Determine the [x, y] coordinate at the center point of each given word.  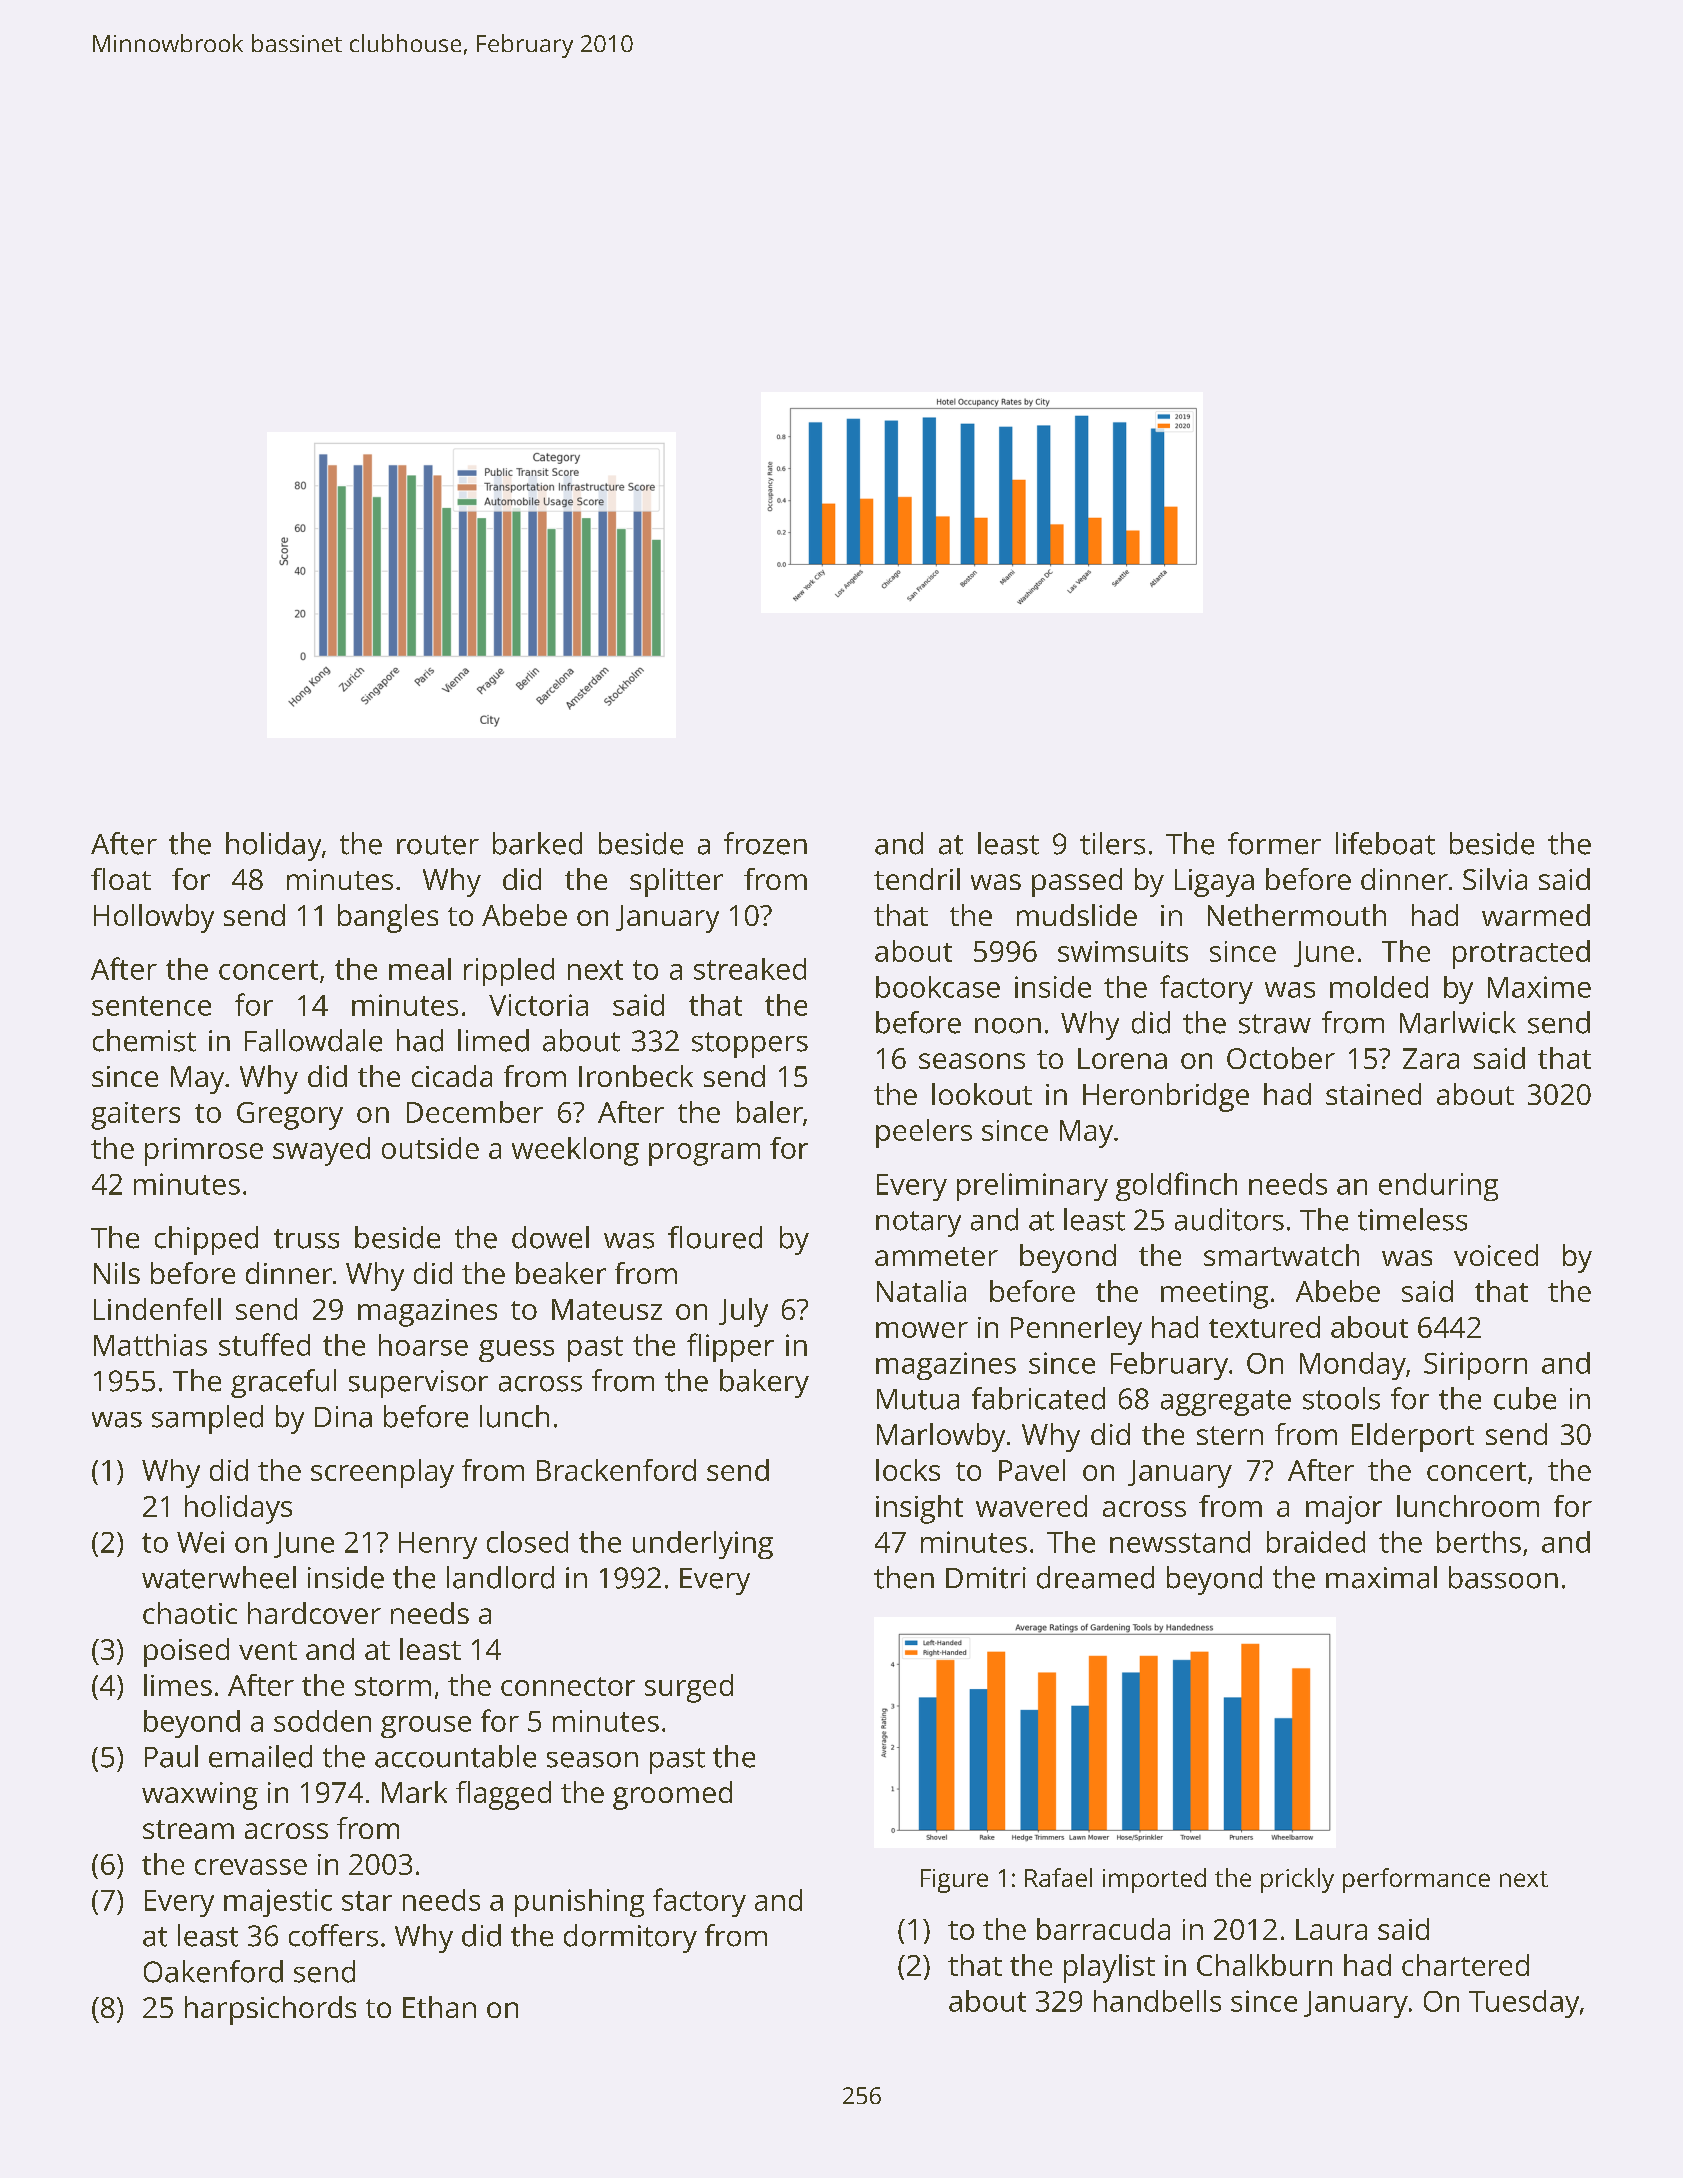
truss [306, 1239]
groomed [672, 1795]
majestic [278, 1903]
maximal [1381, 1577]
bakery [764, 1383]
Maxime [1539, 987]
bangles [388, 918]
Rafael [1058, 1877]
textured [1264, 1327]
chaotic [190, 1613]
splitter [676, 882]
